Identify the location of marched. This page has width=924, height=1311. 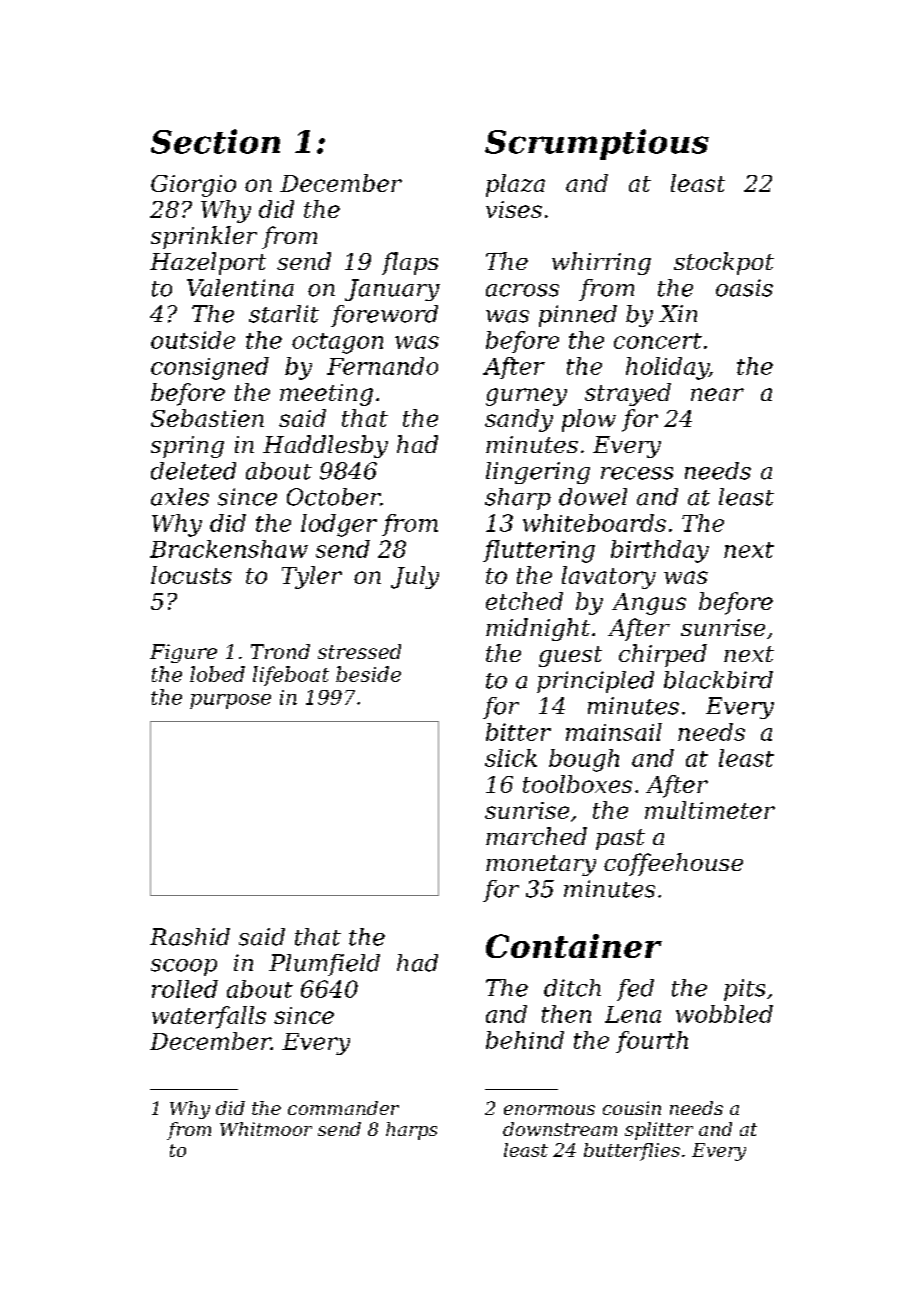
(536, 836).
